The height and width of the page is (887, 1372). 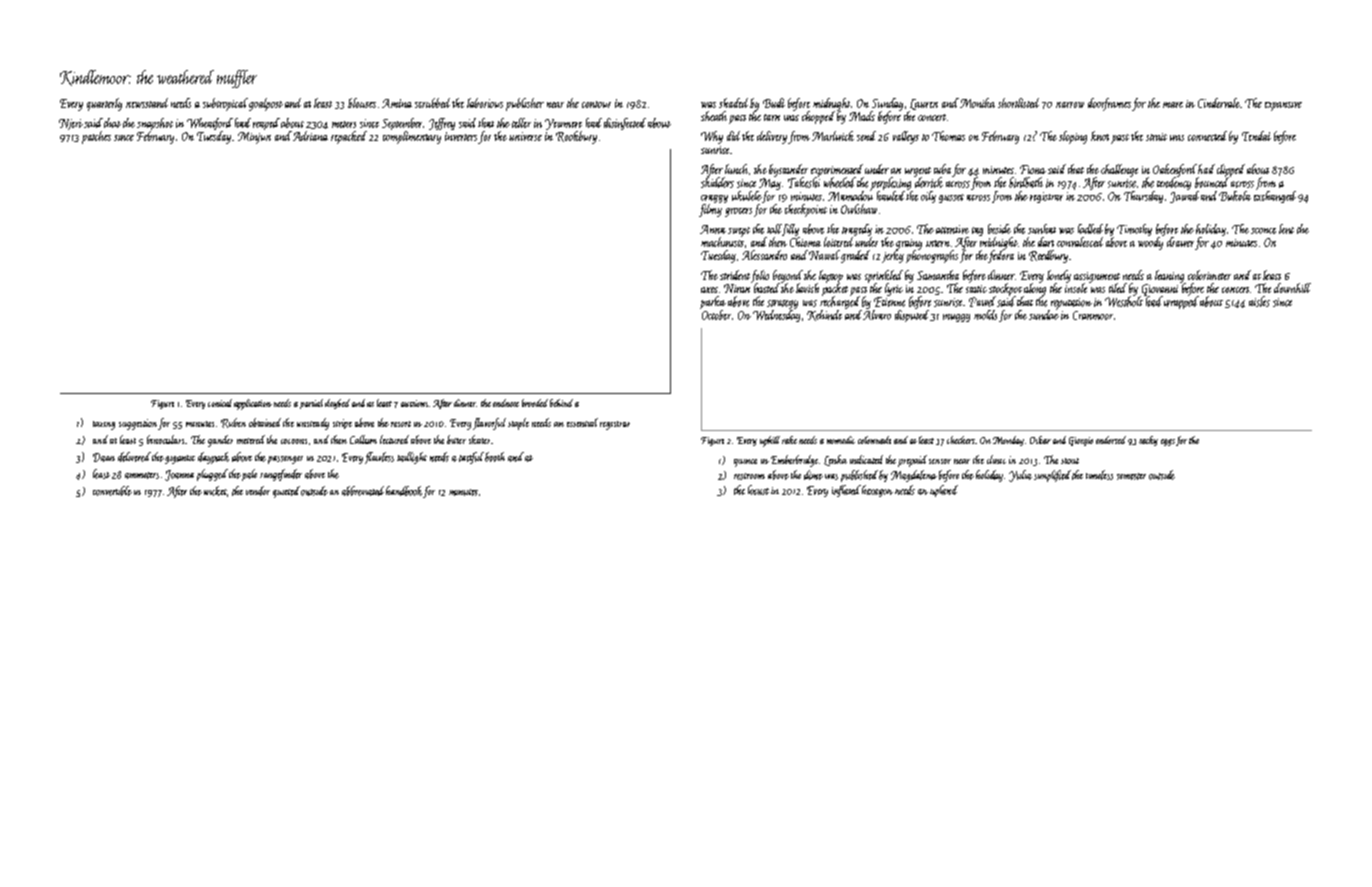 What do you see at coordinates (1093, 315) in the page?
I see `Cranmoor` at bounding box center [1093, 315].
